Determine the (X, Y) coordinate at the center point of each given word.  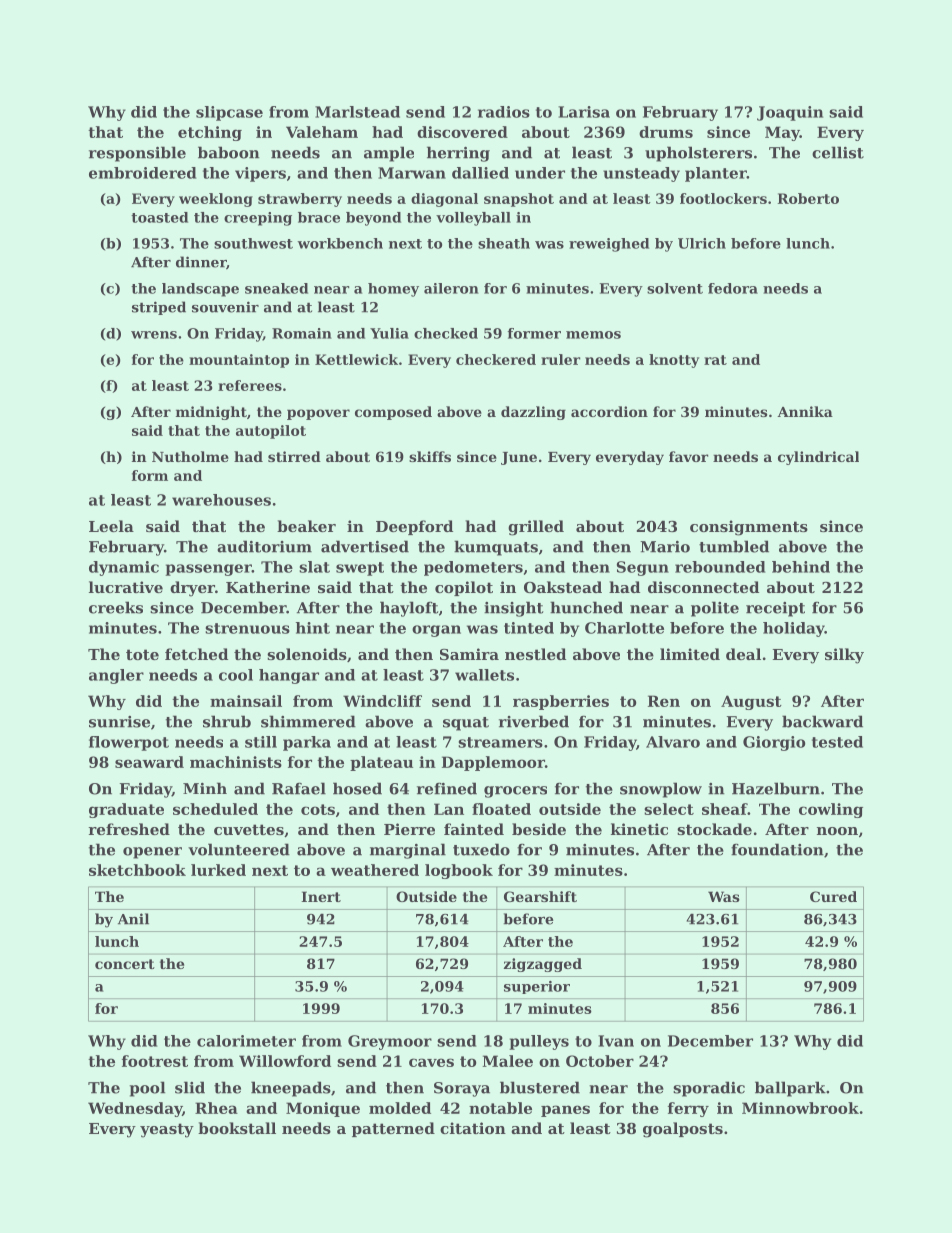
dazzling (533, 413)
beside (539, 829)
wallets (484, 675)
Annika (805, 411)
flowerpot (129, 743)
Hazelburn (776, 788)
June (519, 458)
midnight (211, 413)
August (751, 702)
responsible (137, 154)
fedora (733, 288)
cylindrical (818, 458)
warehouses (221, 500)
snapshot (519, 200)
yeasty (167, 1130)
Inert (321, 896)
